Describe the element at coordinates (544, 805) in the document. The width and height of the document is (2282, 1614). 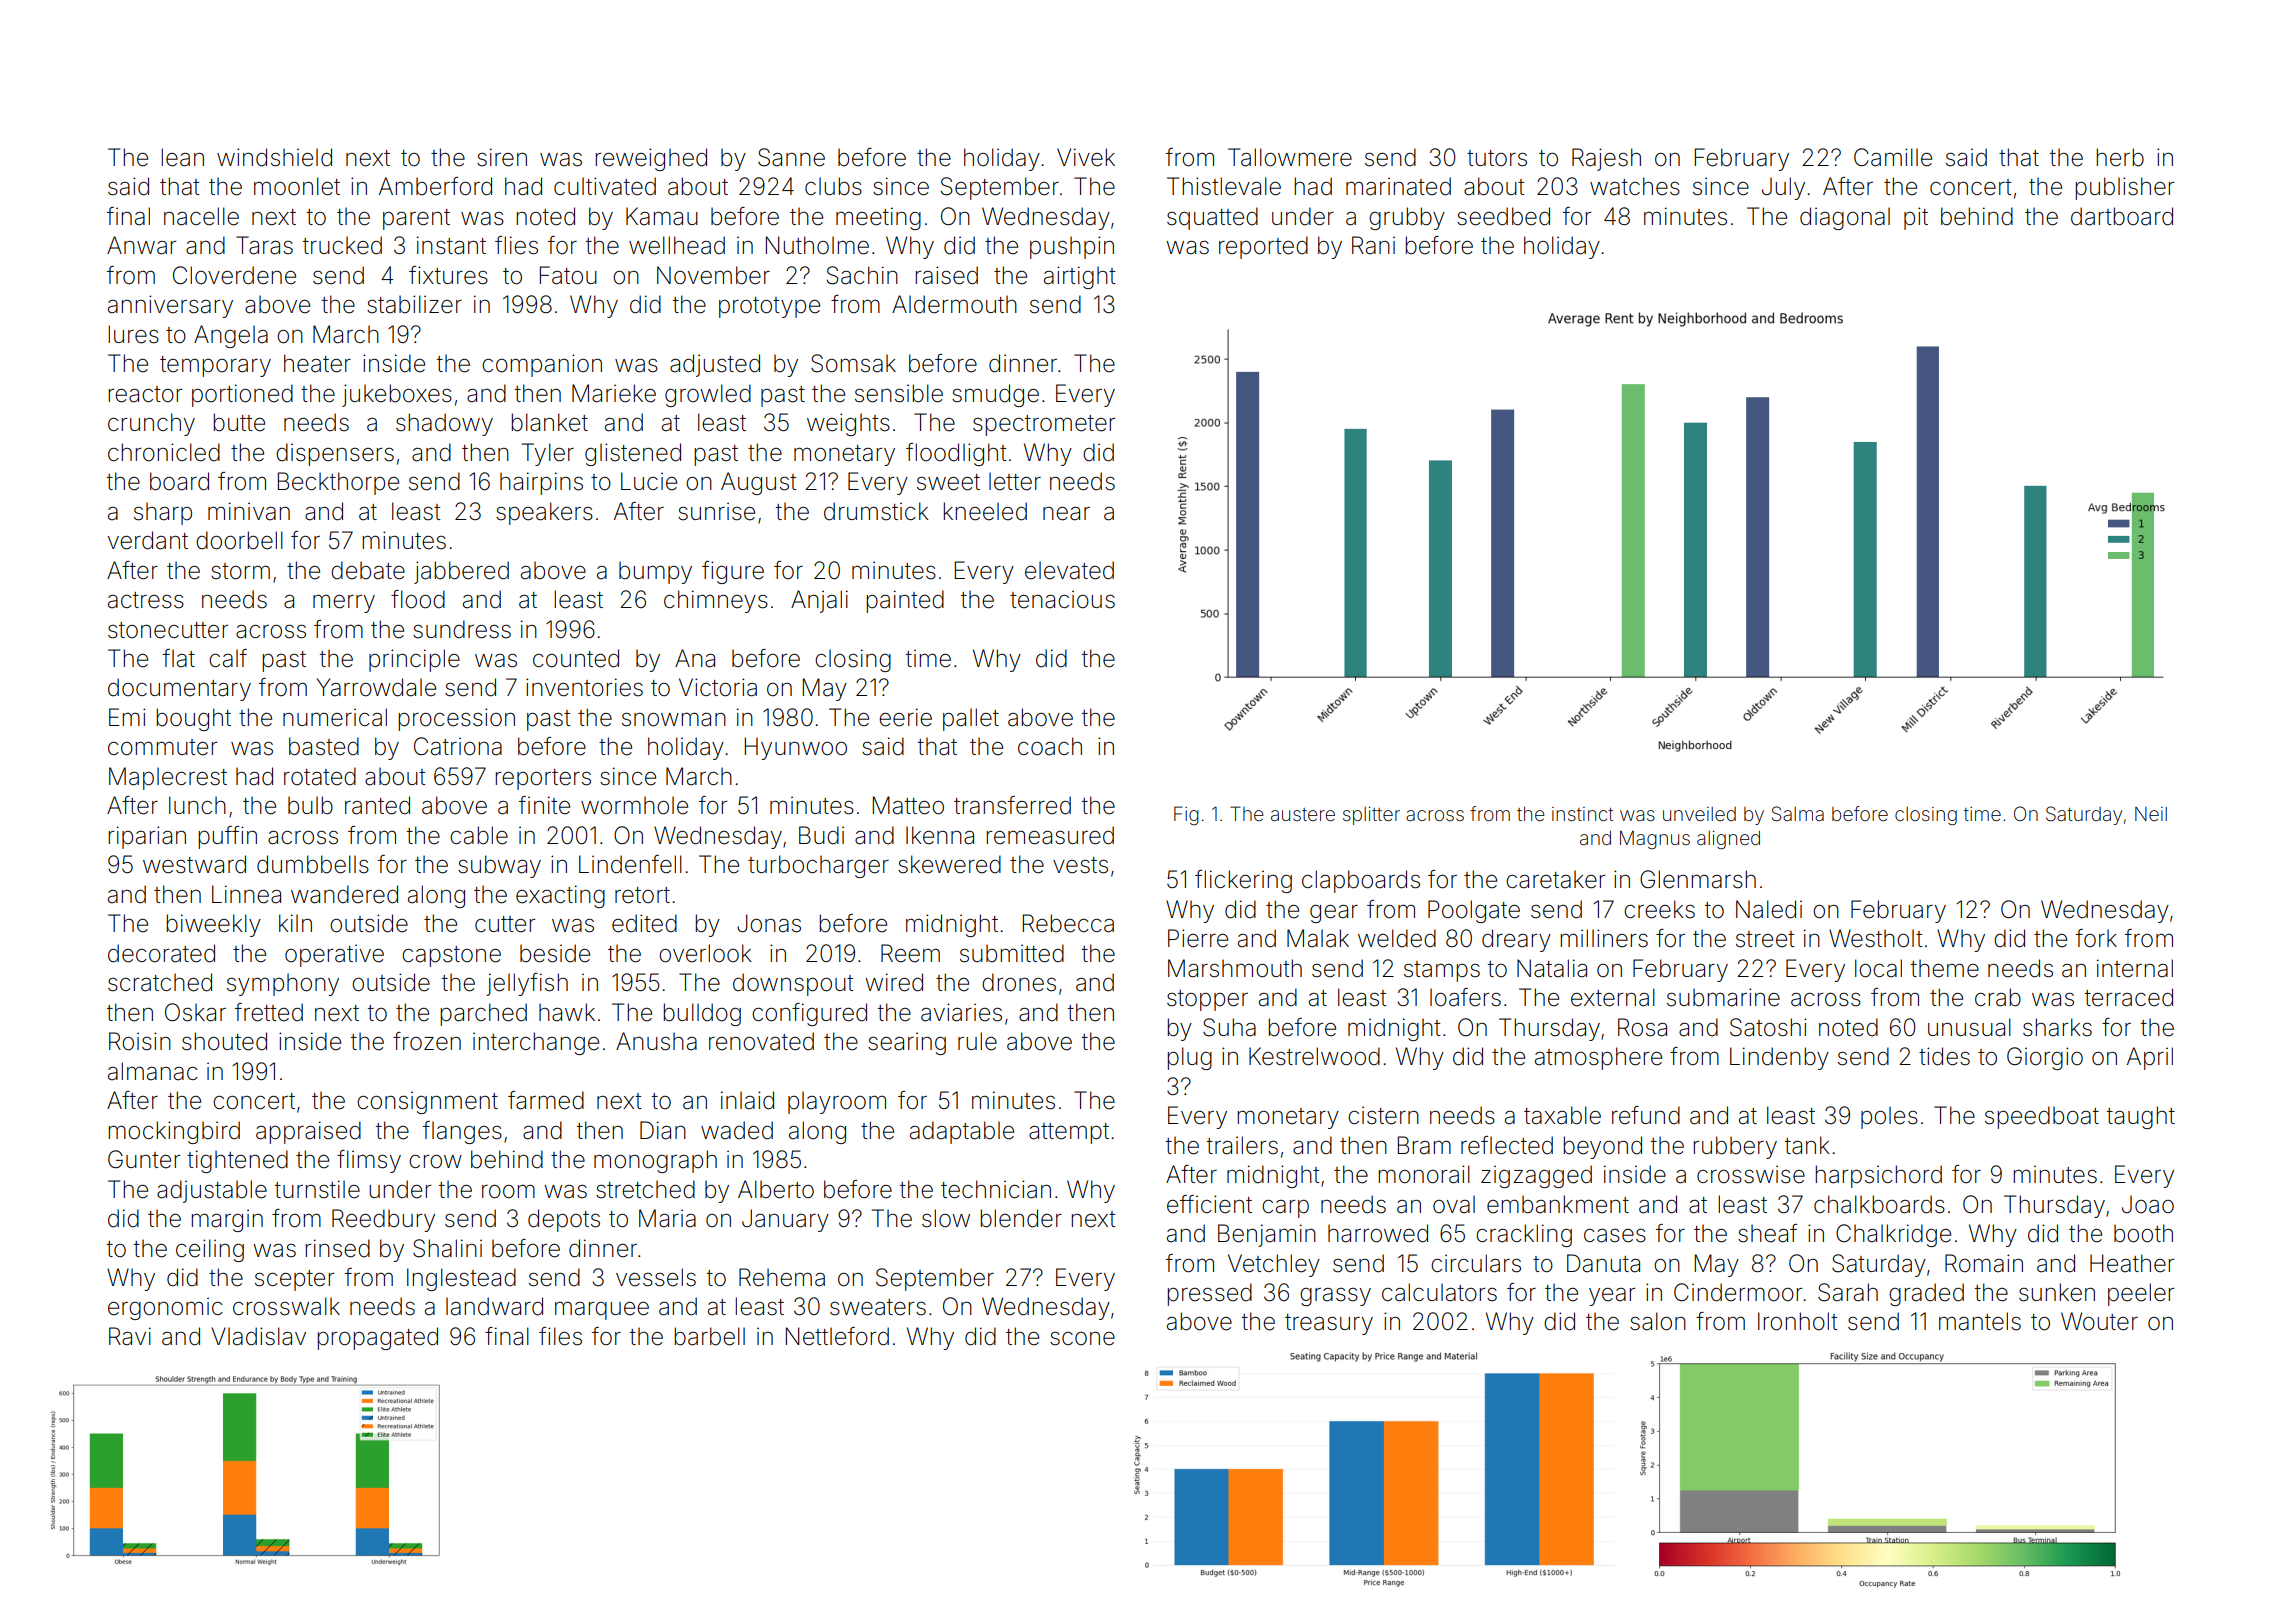
I see `finite` at that location.
